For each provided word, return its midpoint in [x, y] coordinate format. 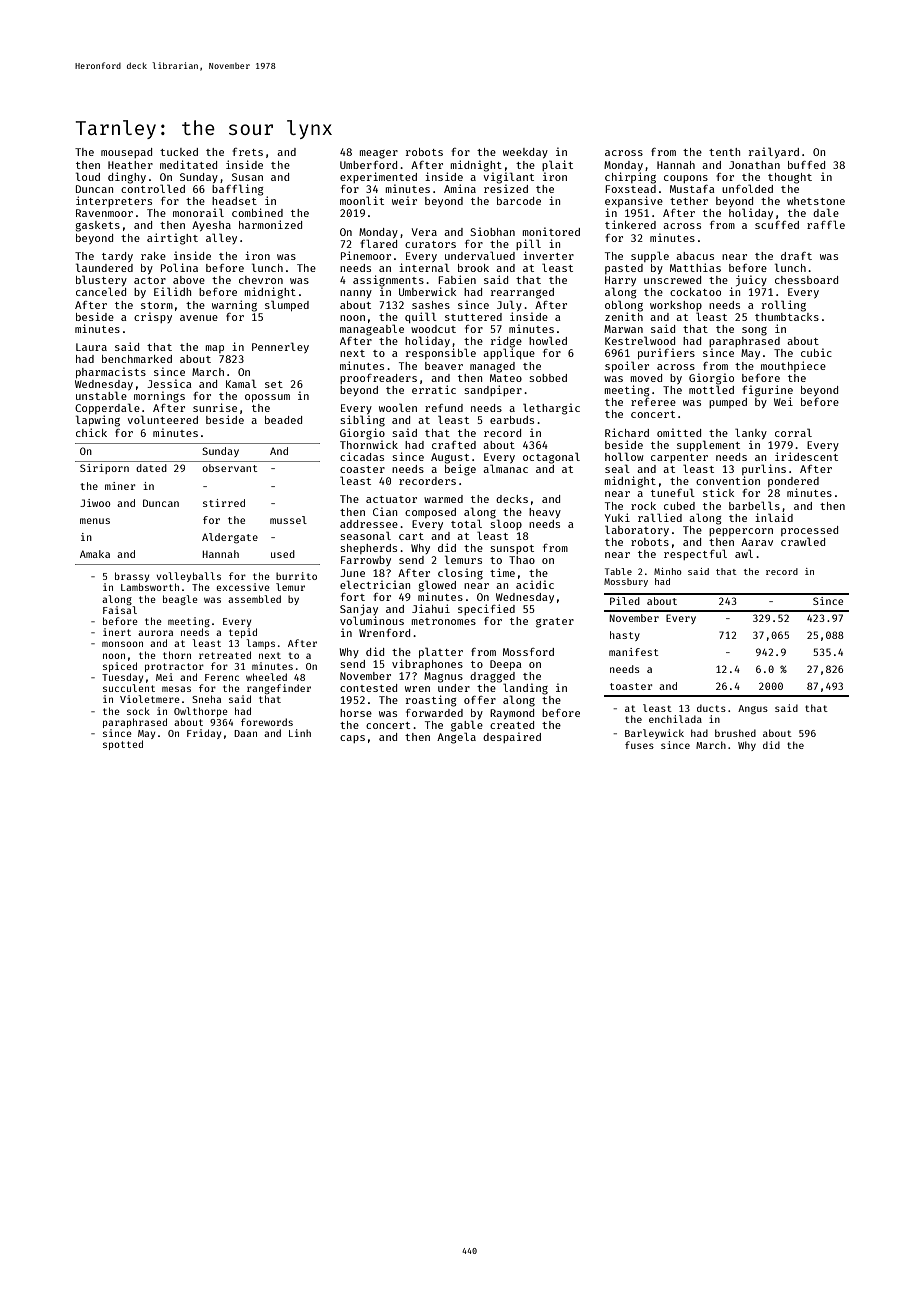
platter [441, 652]
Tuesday [122, 678]
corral [793, 432]
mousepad [126, 153]
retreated [225, 655]
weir [404, 200]
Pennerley [280, 347]
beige [460, 470]
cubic [816, 352]
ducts [711, 708]
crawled [803, 541]
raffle [826, 224]
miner [120, 486]
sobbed [548, 378]
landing [525, 689]
